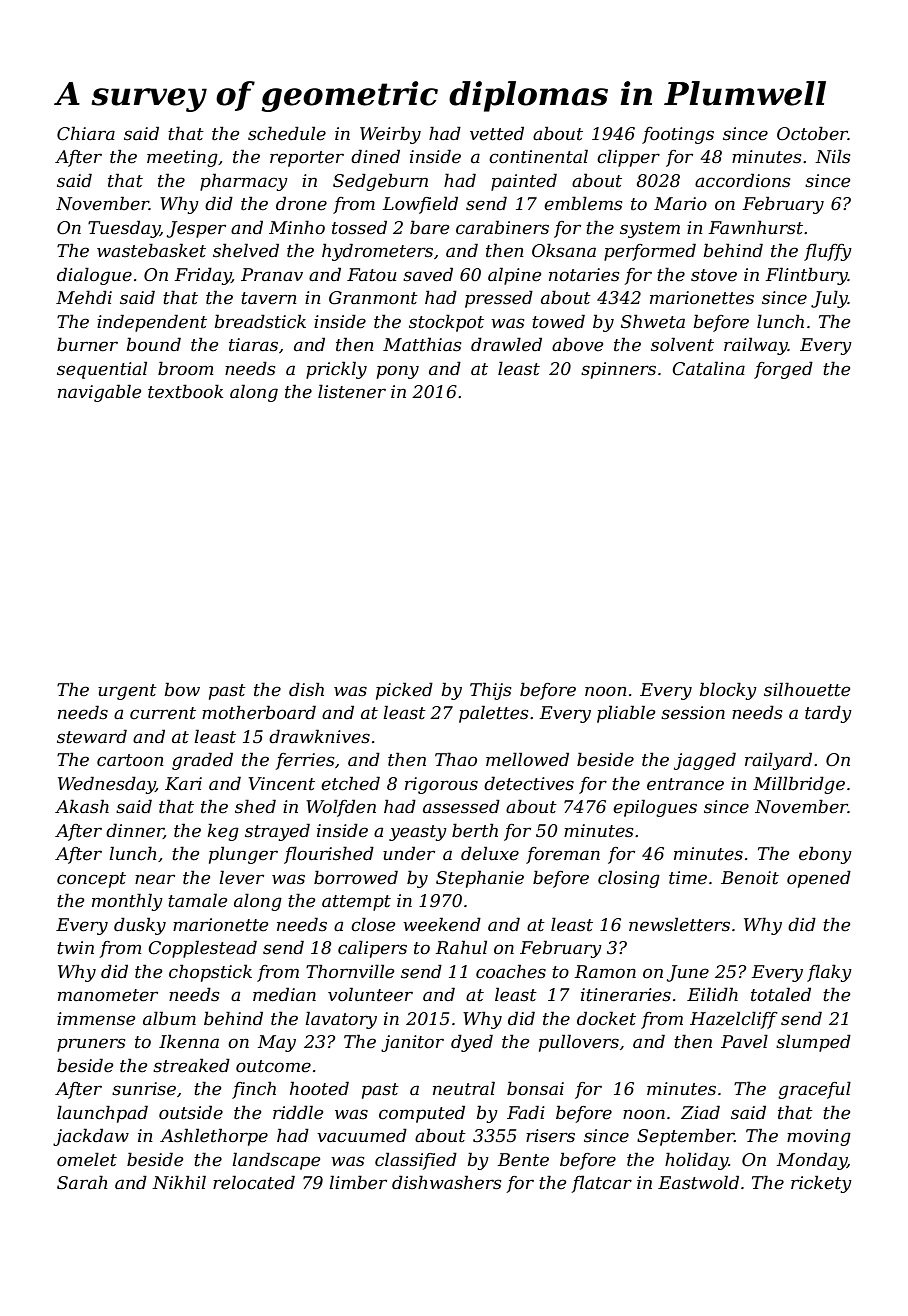 Image resolution: width=908 pixels, height=1316 pixels. Describe the element at coordinates (151, 250) in the screenshot. I see `wastebasket` at that location.
